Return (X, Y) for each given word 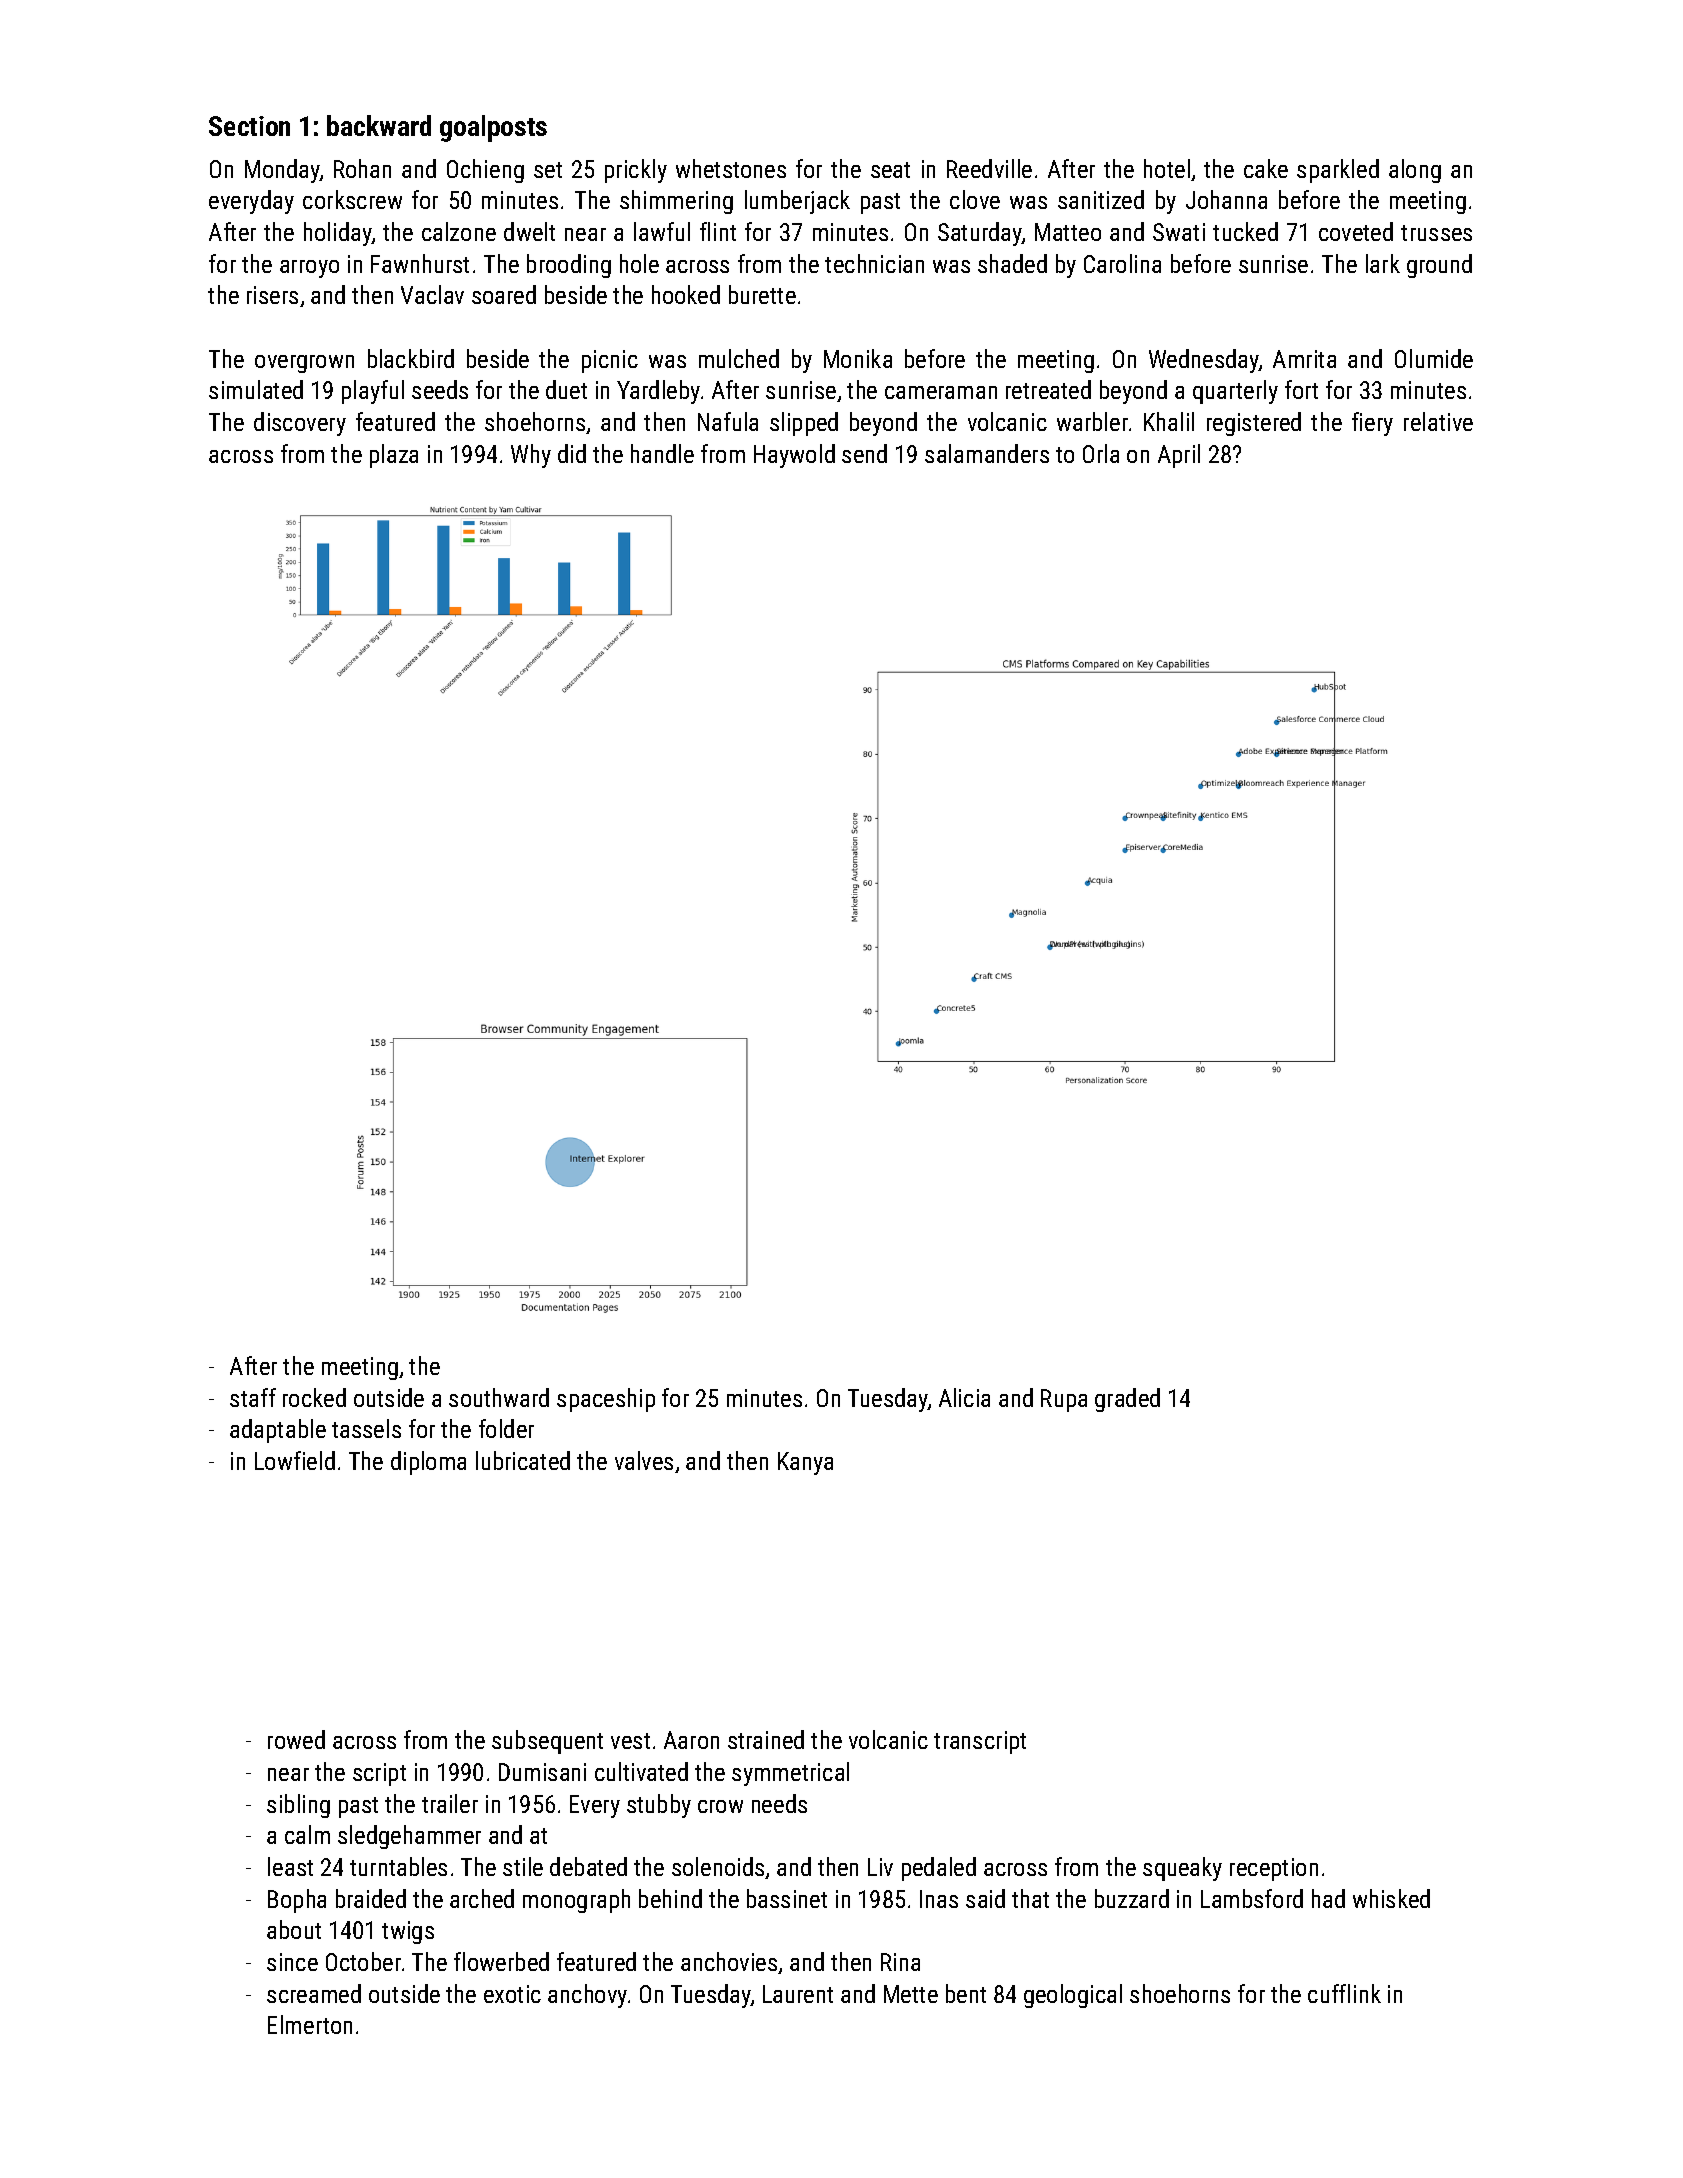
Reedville (989, 168)
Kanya (805, 1463)
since (292, 1962)
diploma (428, 1463)
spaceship (606, 1400)
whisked (1391, 1898)
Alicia (964, 1397)
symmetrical (790, 1774)
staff (253, 1397)
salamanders (987, 453)
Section (249, 126)
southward (499, 1397)
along (1415, 171)
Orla (1101, 453)
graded (1127, 1400)
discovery (300, 424)
